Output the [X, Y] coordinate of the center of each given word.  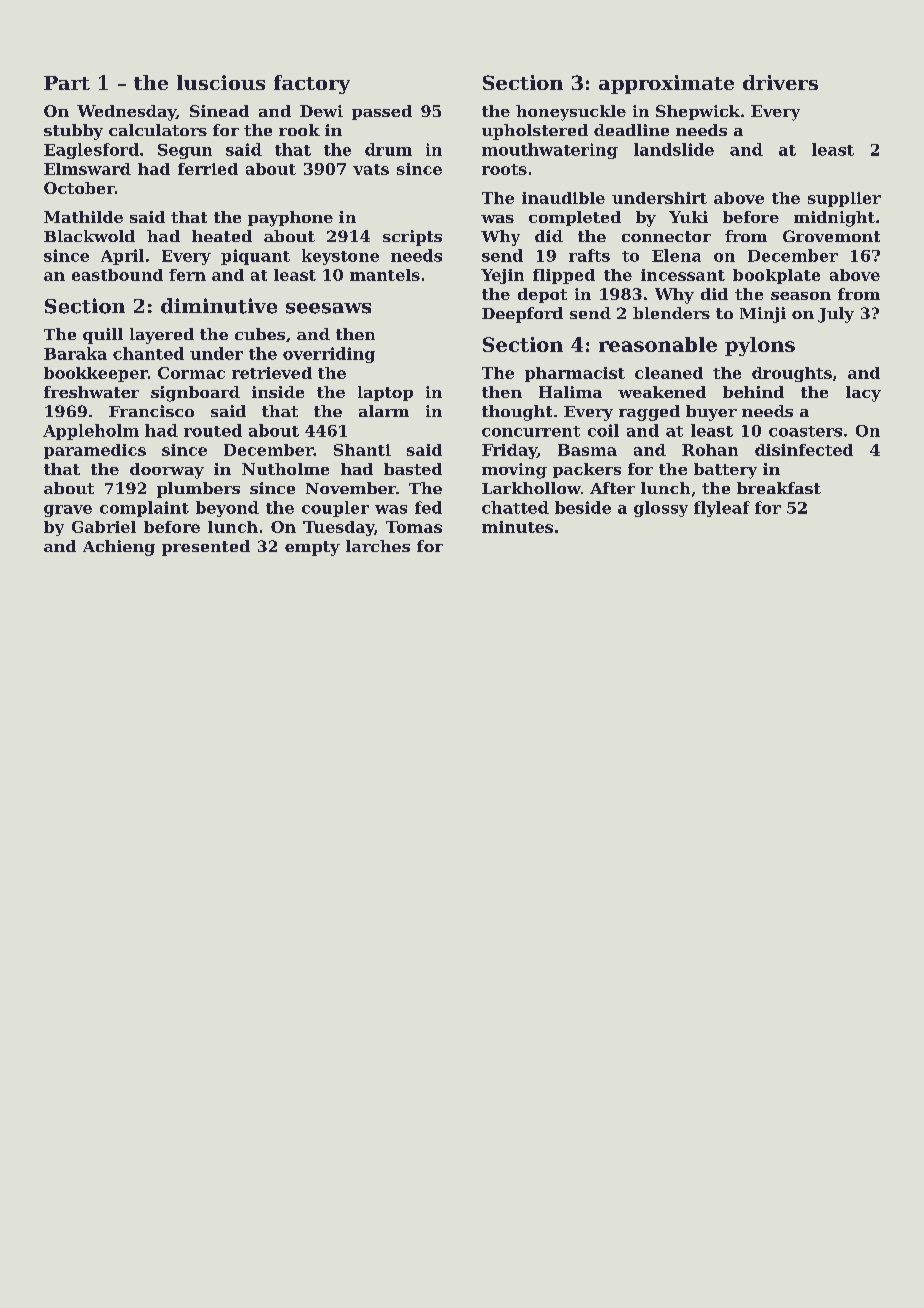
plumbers [198, 490]
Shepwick [698, 112]
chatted [515, 507]
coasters [805, 431]
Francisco [151, 411]
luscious [221, 82]
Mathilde [83, 217]
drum [388, 149]
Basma [587, 450]
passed [382, 112]
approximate [666, 84]
